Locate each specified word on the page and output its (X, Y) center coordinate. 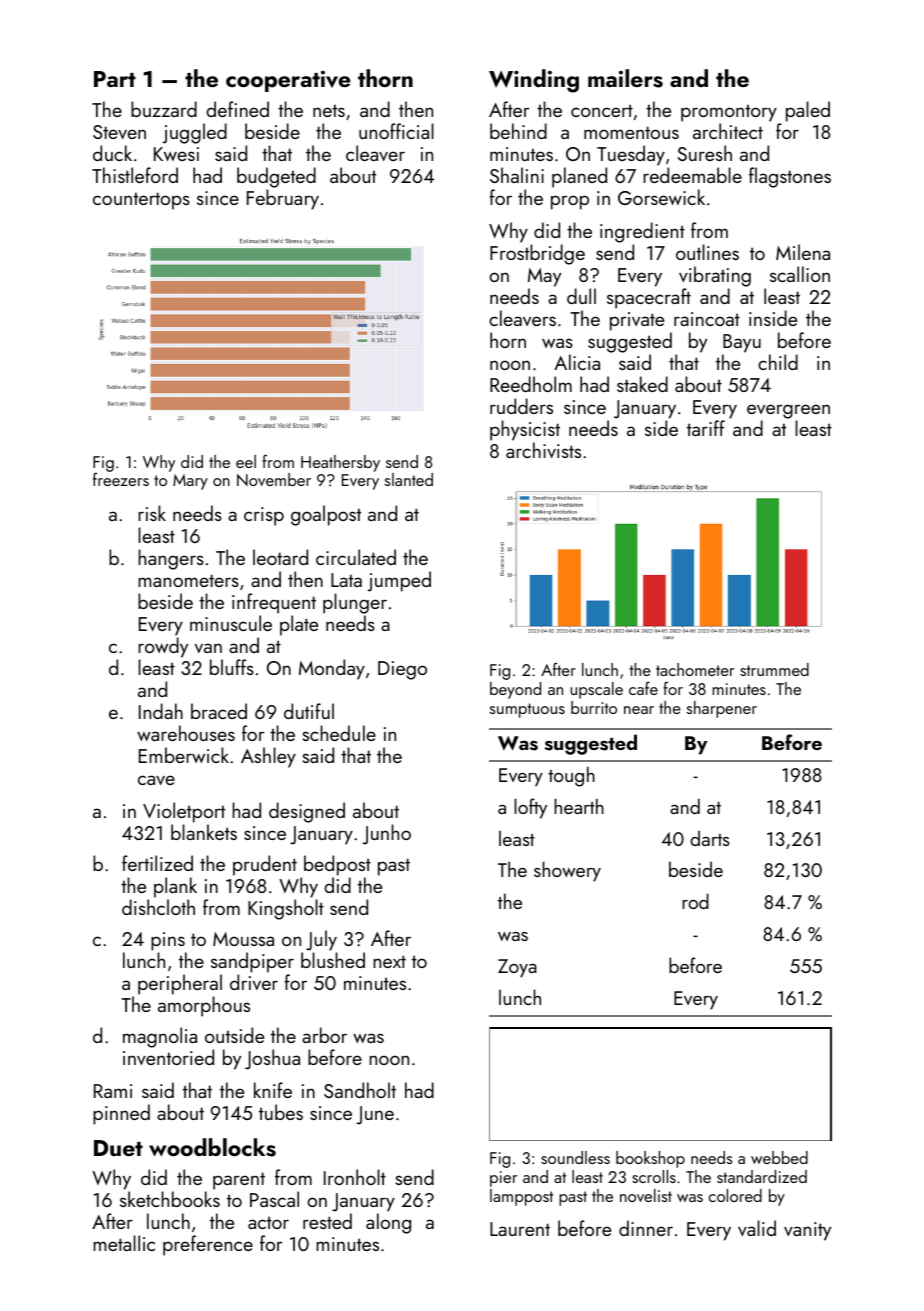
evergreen (788, 411)
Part (115, 79)
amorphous (204, 1006)
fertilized (157, 863)
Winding (534, 81)
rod (695, 901)
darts (710, 838)
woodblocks (212, 1147)
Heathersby (340, 463)
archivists (543, 450)
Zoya (517, 968)
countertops (141, 201)
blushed (333, 960)
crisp (264, 516)
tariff (706, 428)
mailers (625, 78)
